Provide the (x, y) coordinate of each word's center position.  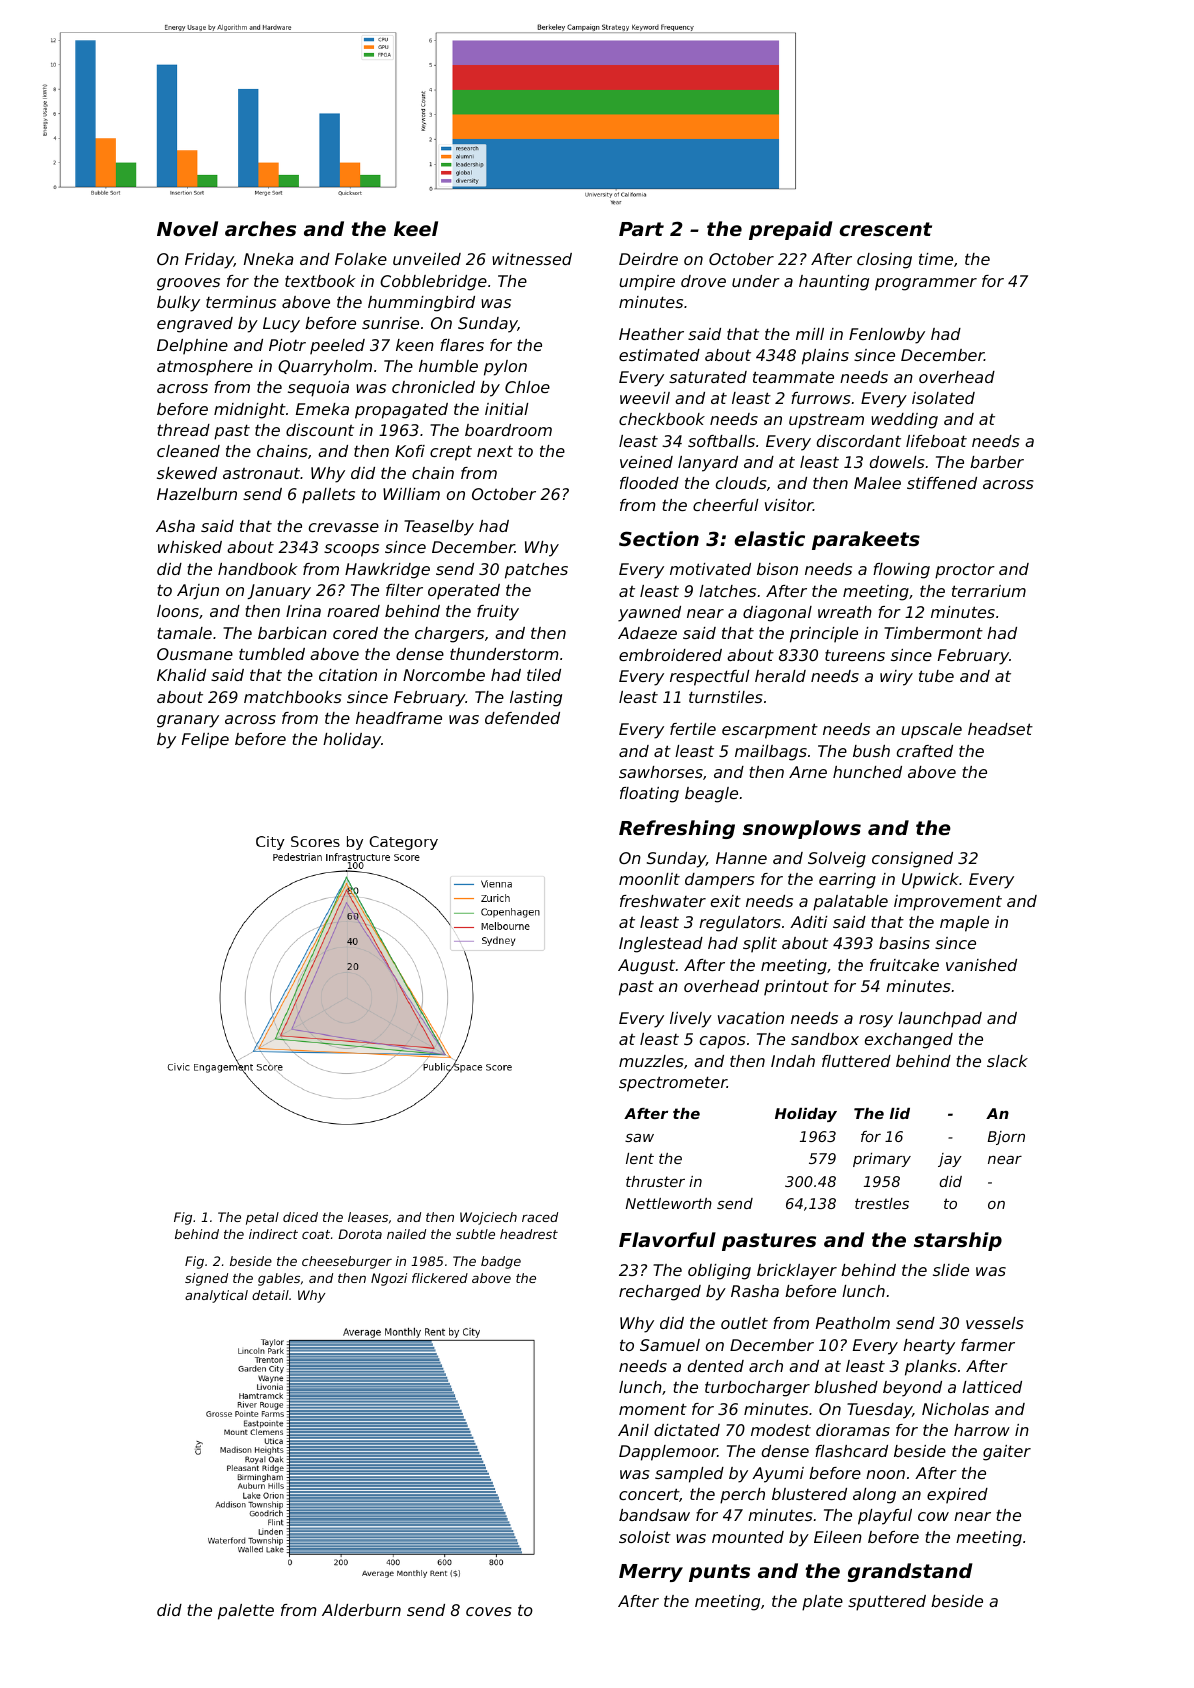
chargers (449, 635)
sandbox (825, 1039)
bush (871, 751)
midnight (250, 411)
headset (1000, 729)
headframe (399, 718)
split (760, 945)
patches (536, 571)
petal (262, 1218)
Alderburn (361, 1610)
